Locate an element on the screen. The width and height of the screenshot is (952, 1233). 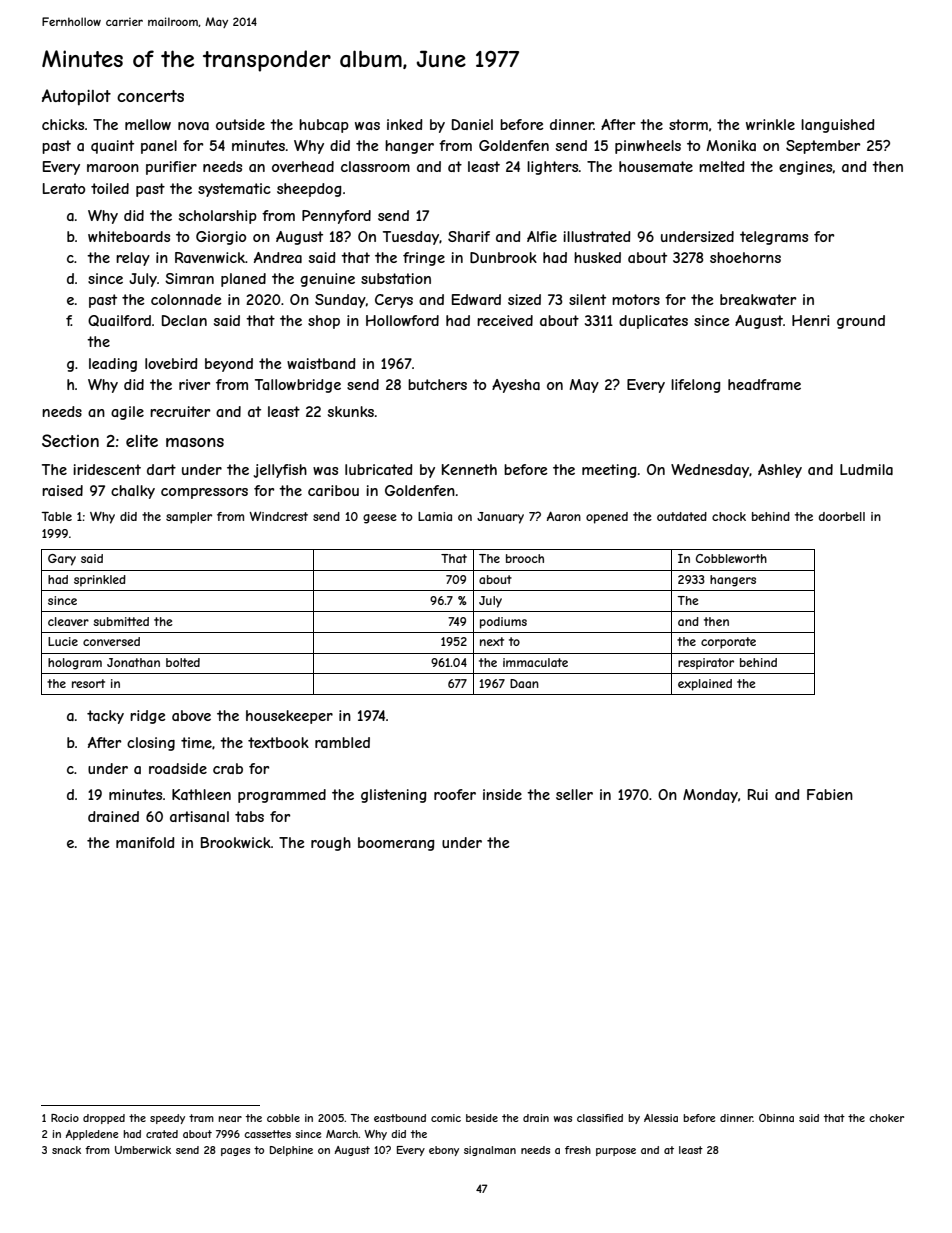
concerts is located at coordinates (150, 96).
